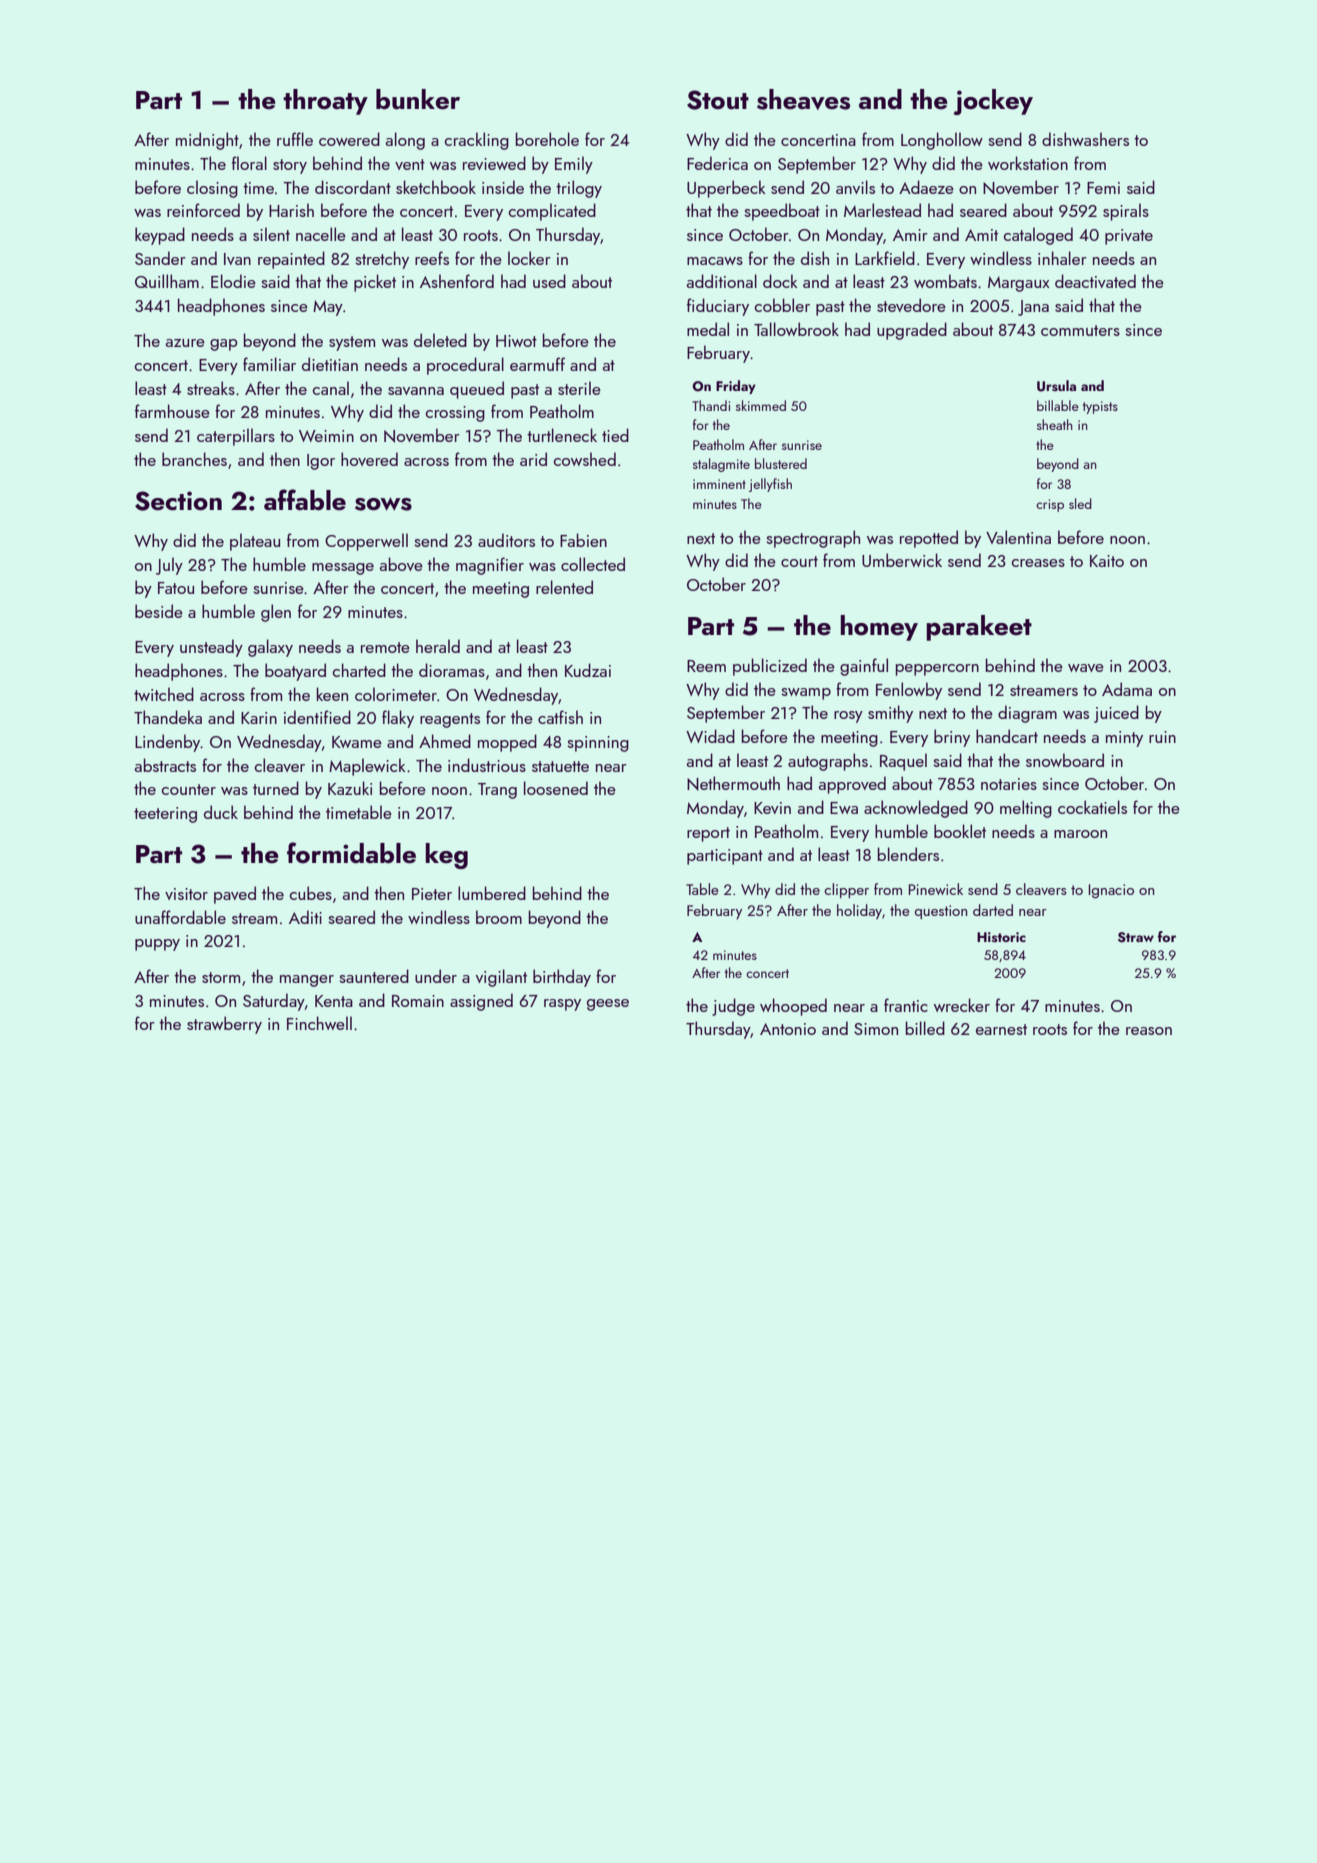 This image has height=1863, width=1317. Describe the element at coordinates (706, 666) in the image. I see `Reem` at that location.
